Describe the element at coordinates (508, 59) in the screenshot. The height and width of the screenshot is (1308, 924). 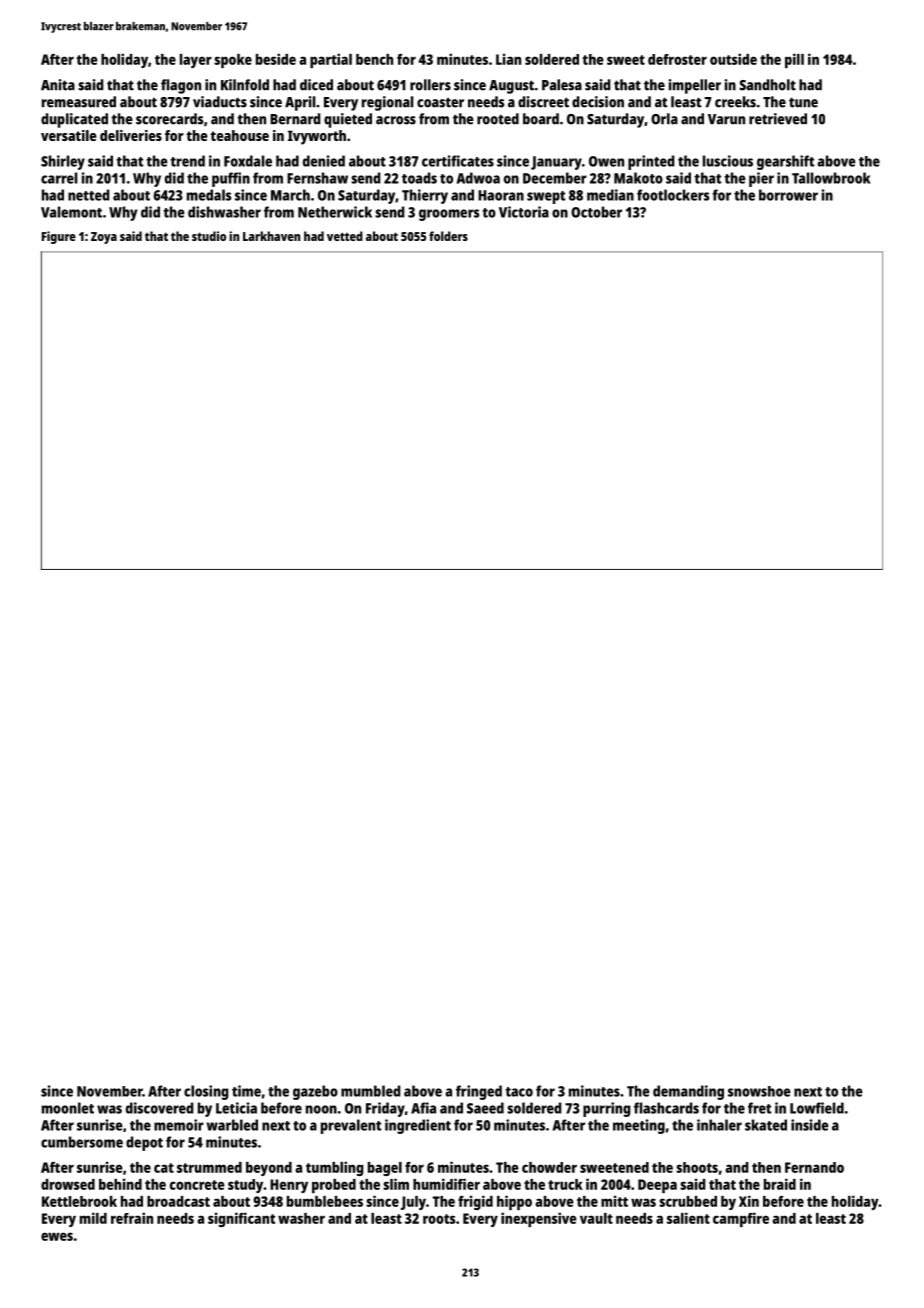
I see `Lian` at that location.
